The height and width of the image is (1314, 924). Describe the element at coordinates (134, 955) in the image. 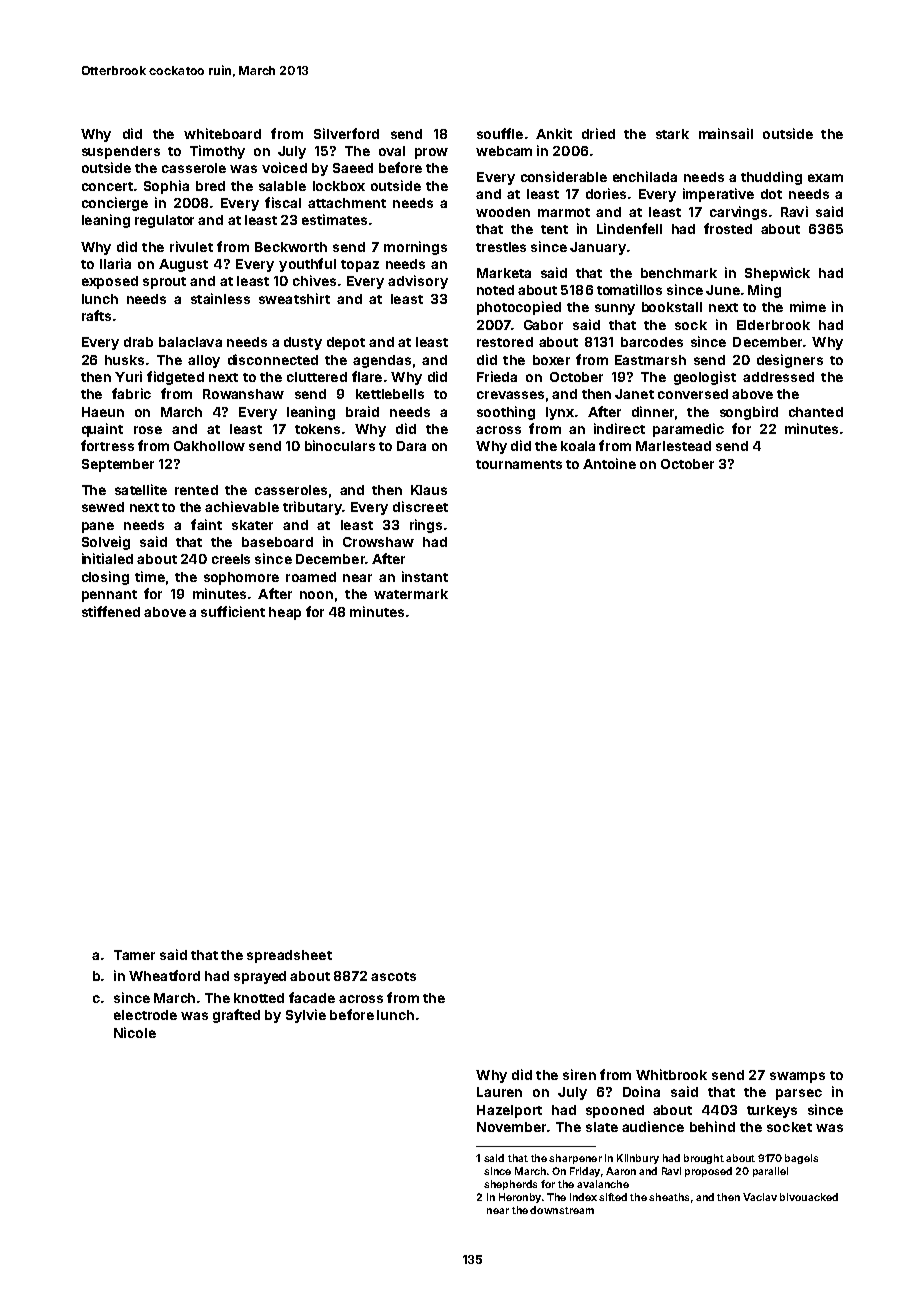

I see `Tamer` at that location.
